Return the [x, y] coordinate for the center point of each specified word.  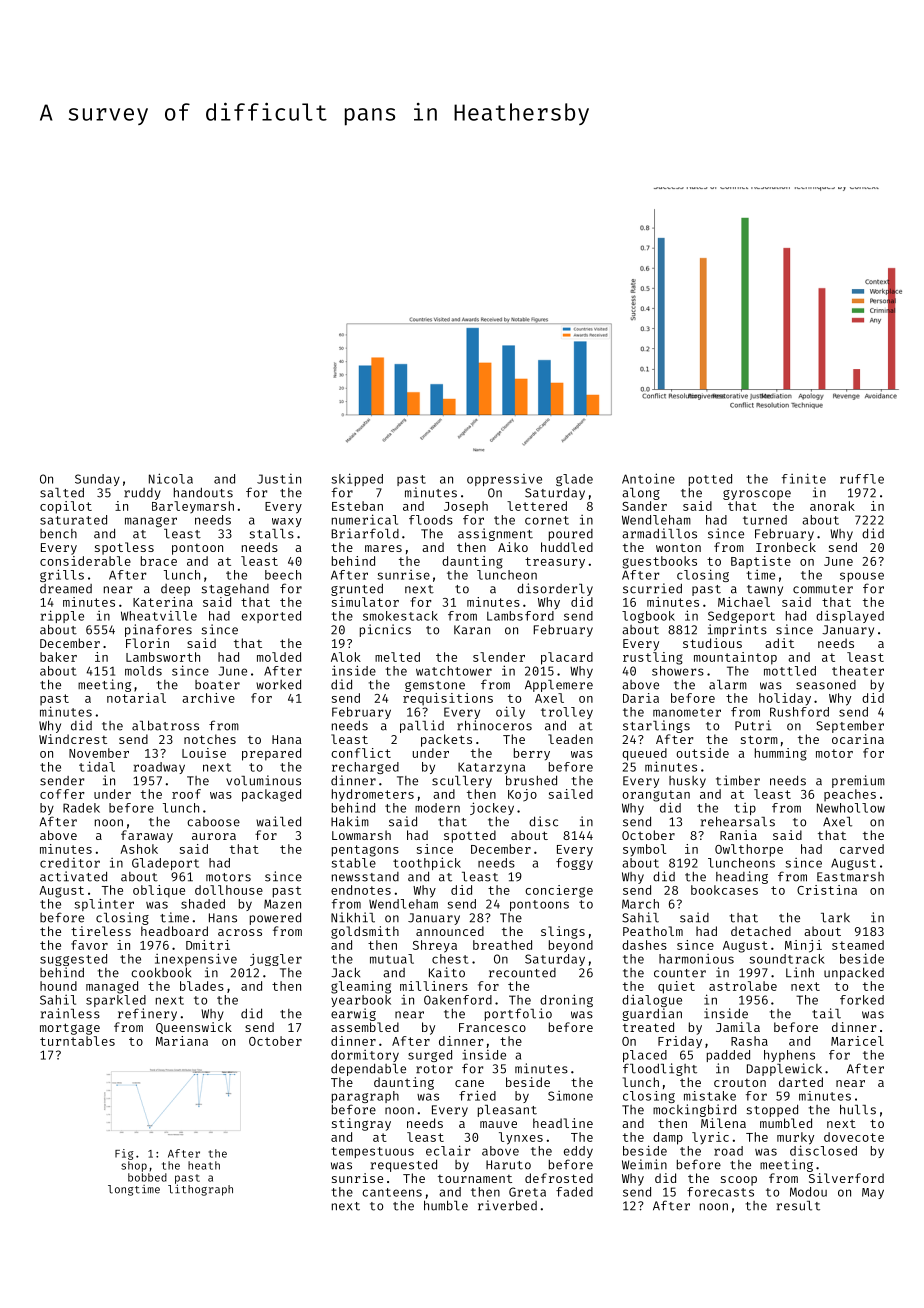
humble [446, 1205]
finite [804, 478]
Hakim [350, 821]
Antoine [648, 478]
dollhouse [229, 890]
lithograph [200, 1190]
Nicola [171, 478]
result [798, 1206]
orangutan [656, 796]
